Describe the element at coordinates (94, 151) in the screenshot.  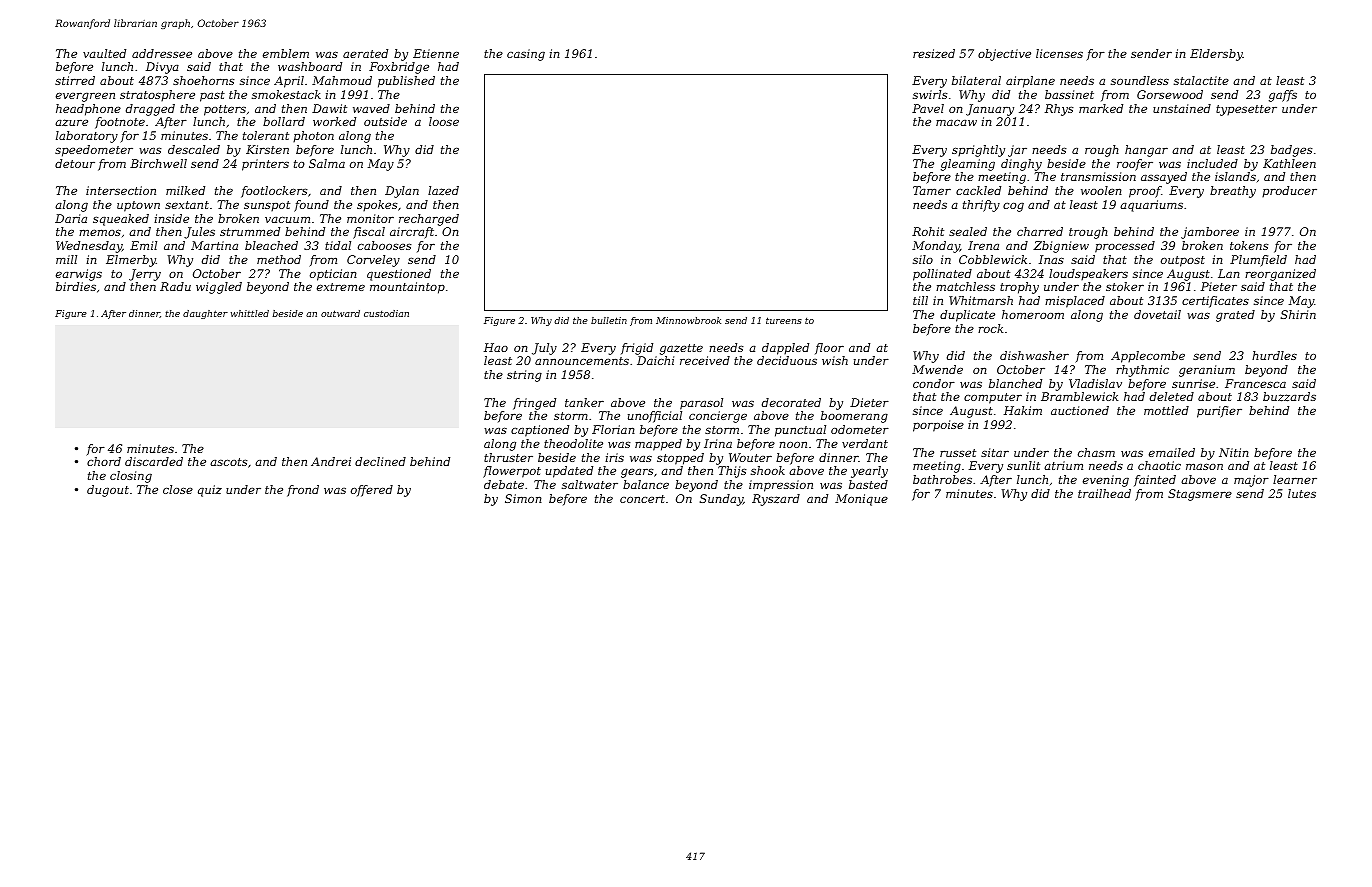
I see `speedometer` at that location.
